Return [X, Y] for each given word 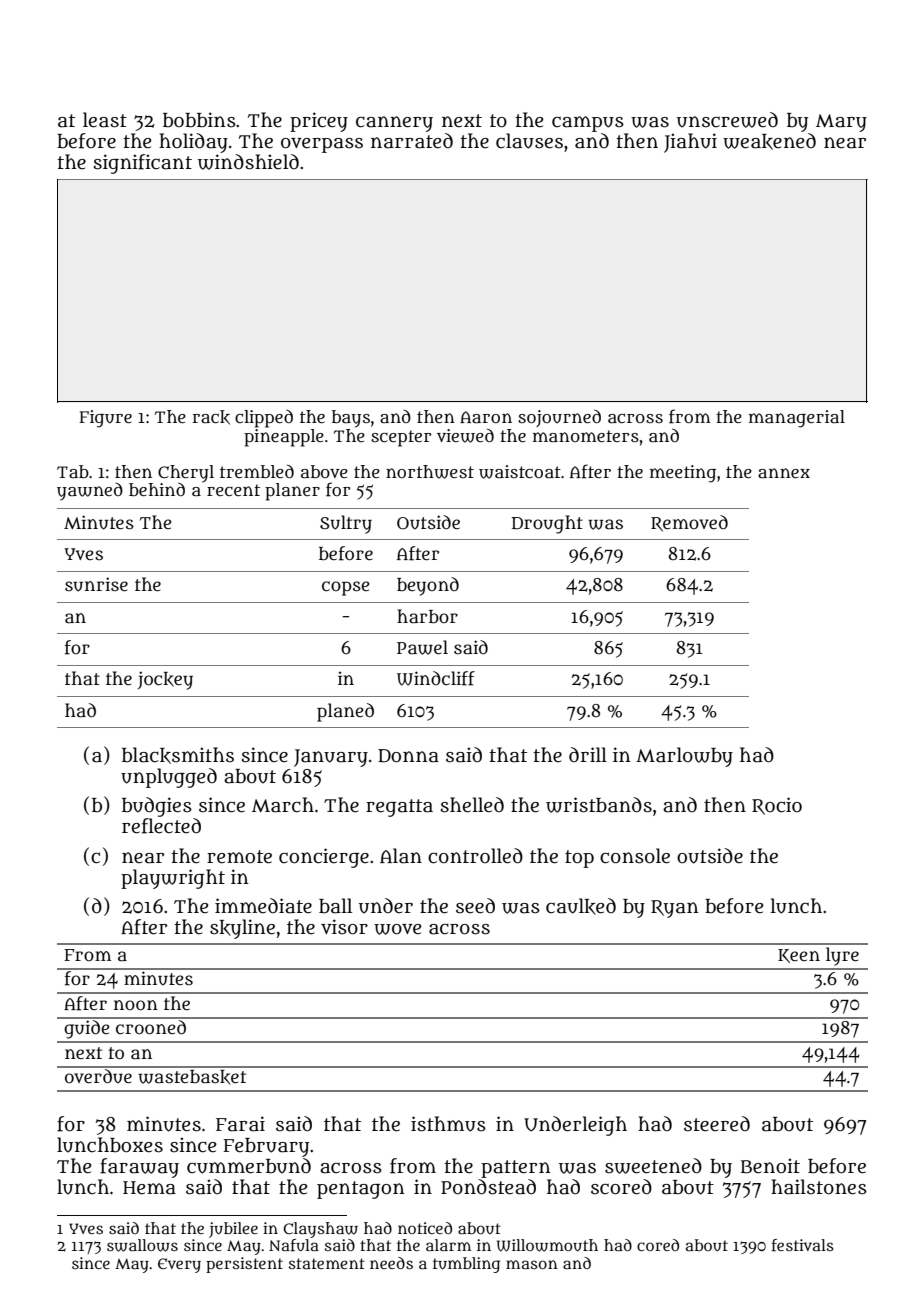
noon [136, 1005]
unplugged [169, 778]
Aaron [486, 417]
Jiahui [690, 143]
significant [143, 164]
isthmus [448, 1124]
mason [532, 1264]
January [331, 758]
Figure [105, 419]
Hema [149, 1188]
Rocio [777, 806]
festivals [803, 1245]
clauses [529, 141]
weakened [769, 141]
